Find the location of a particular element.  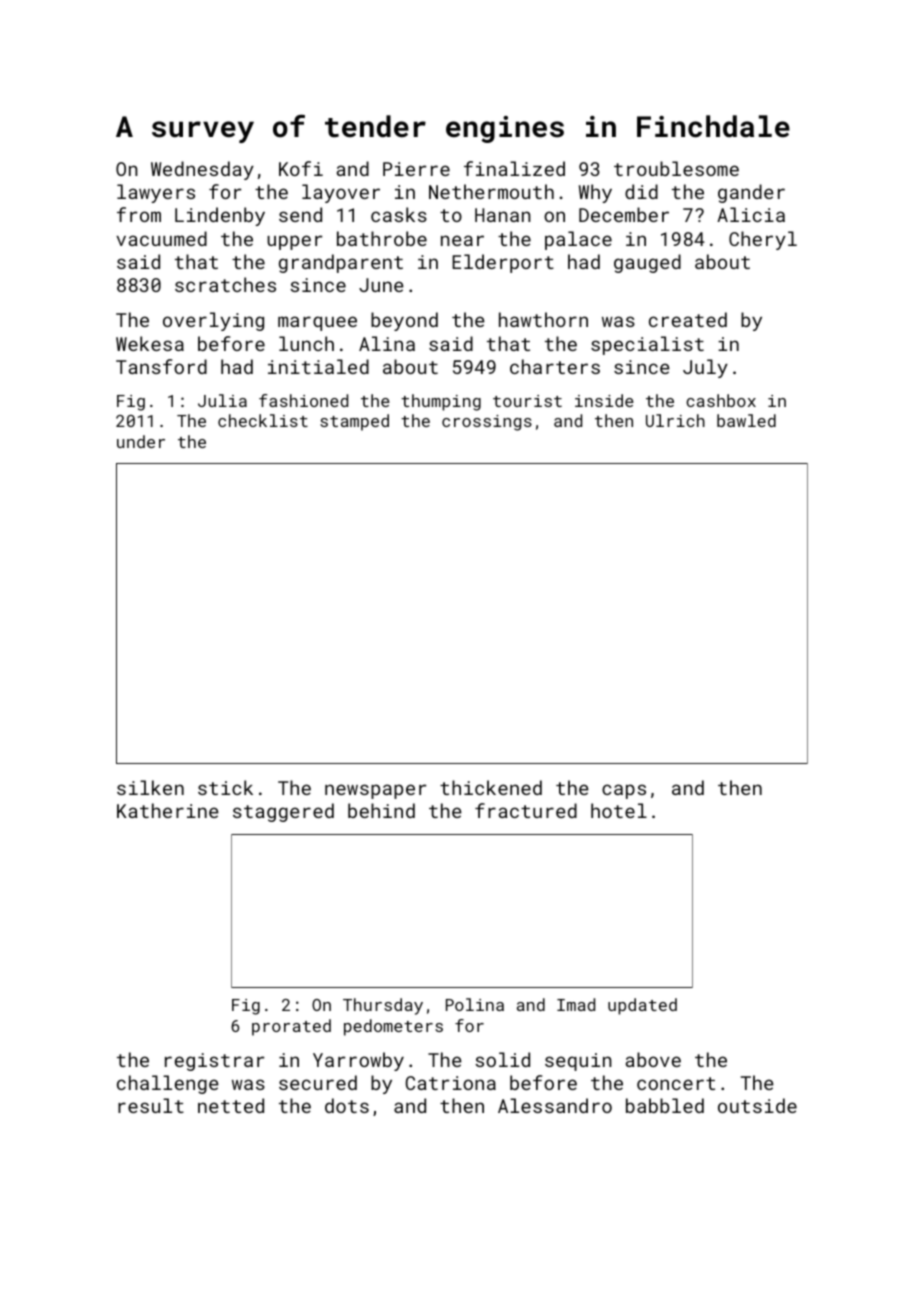

stamped is located at coordinates (354, 422).
